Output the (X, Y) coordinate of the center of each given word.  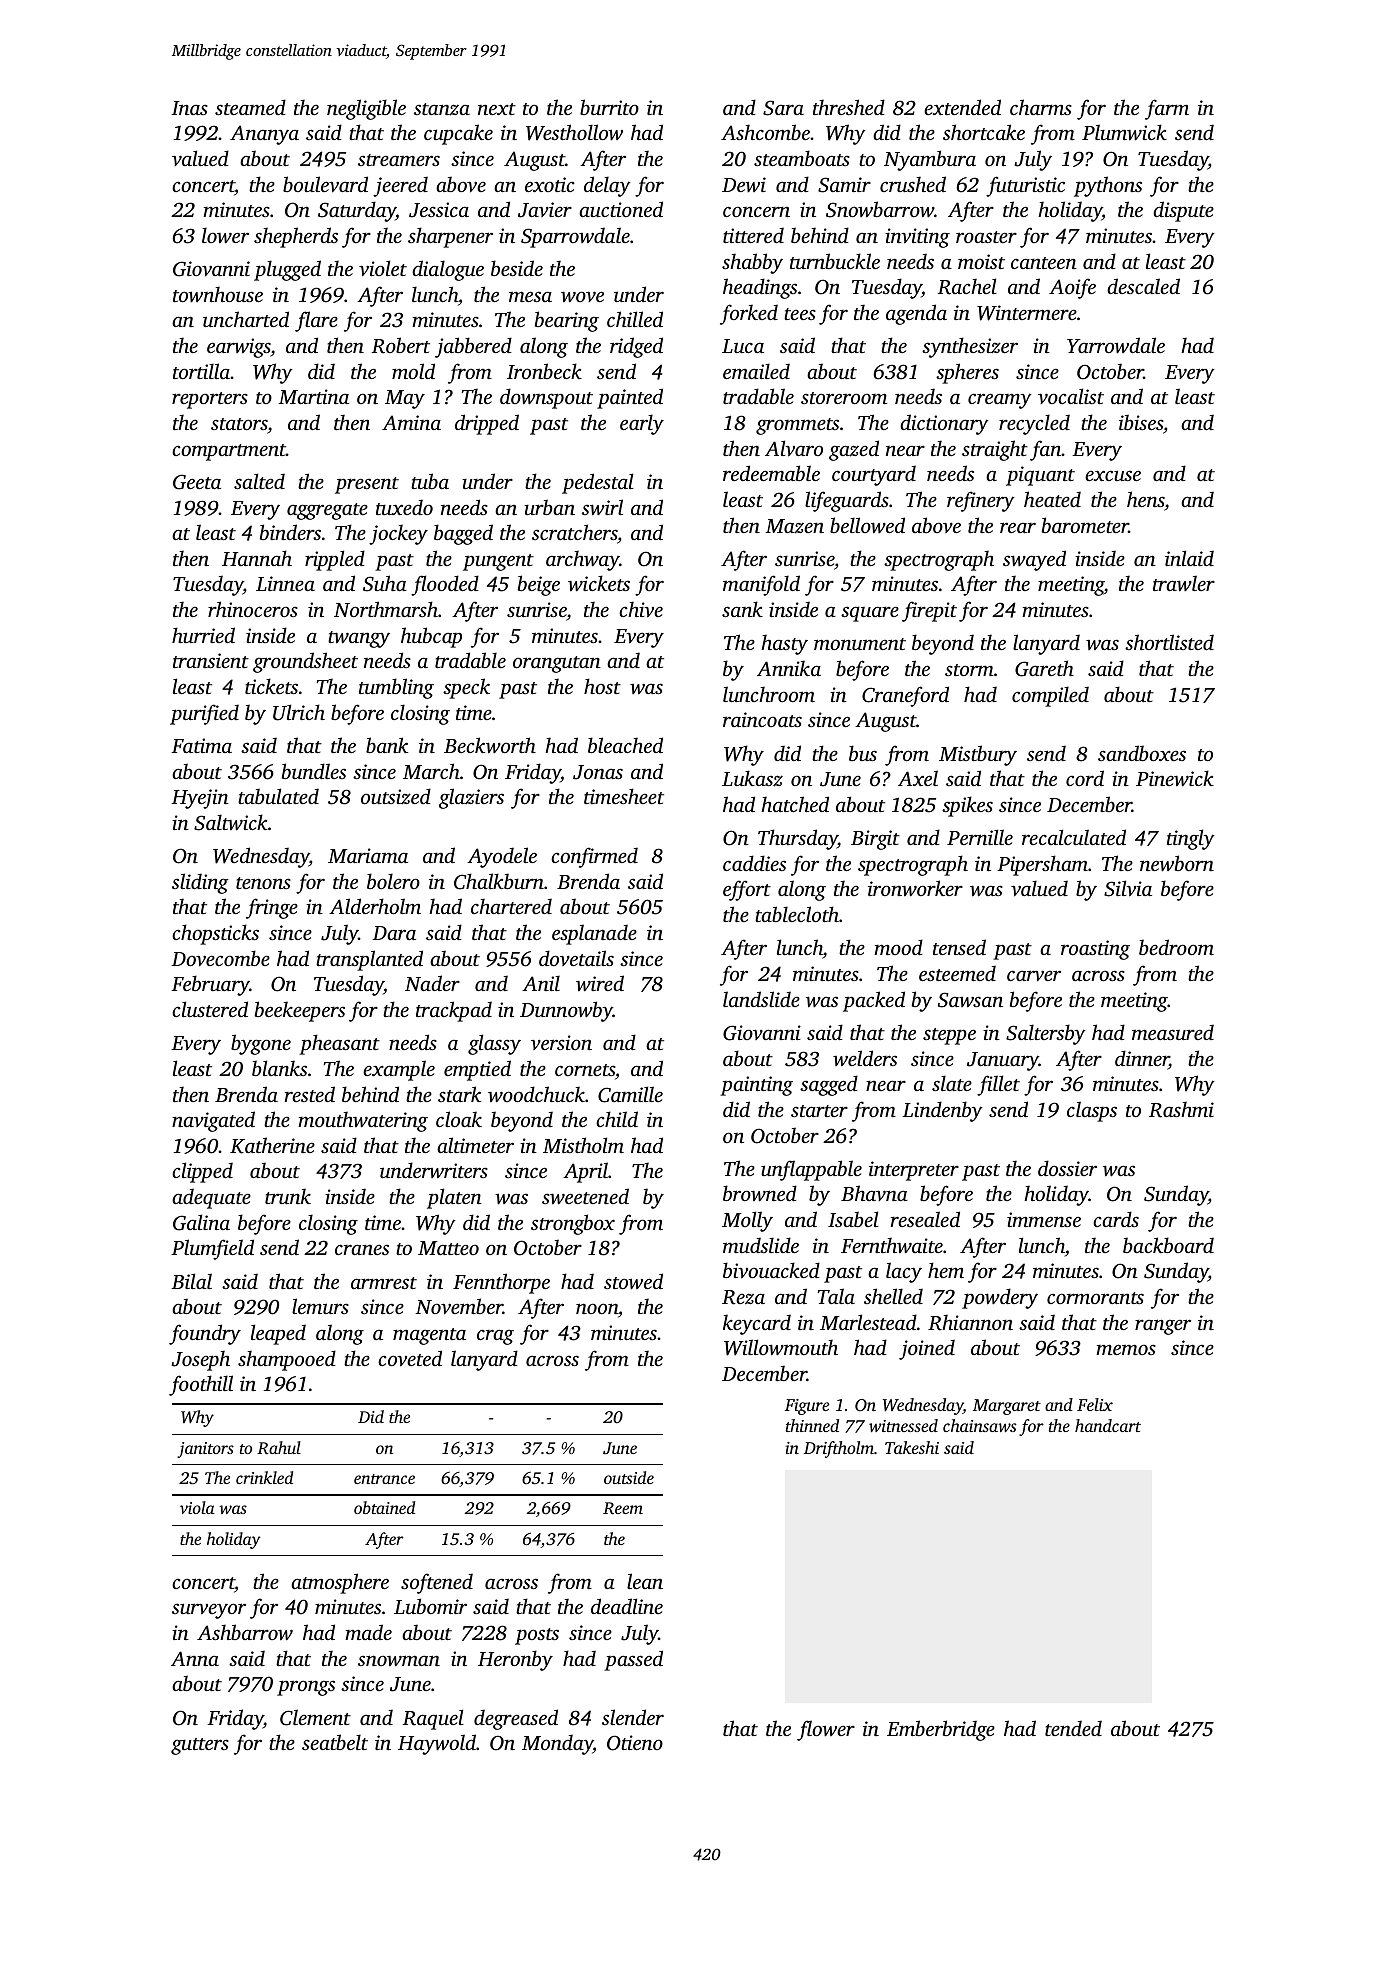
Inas (189, 108)
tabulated (278, 796)
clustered (210, 1009)
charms (1041, 107)
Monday (557, 1744)
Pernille (980, 837)
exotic (550, 184)
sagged (829, 1085)
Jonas (598, 772)
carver (1034, 975)
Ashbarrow (245, 1632)
